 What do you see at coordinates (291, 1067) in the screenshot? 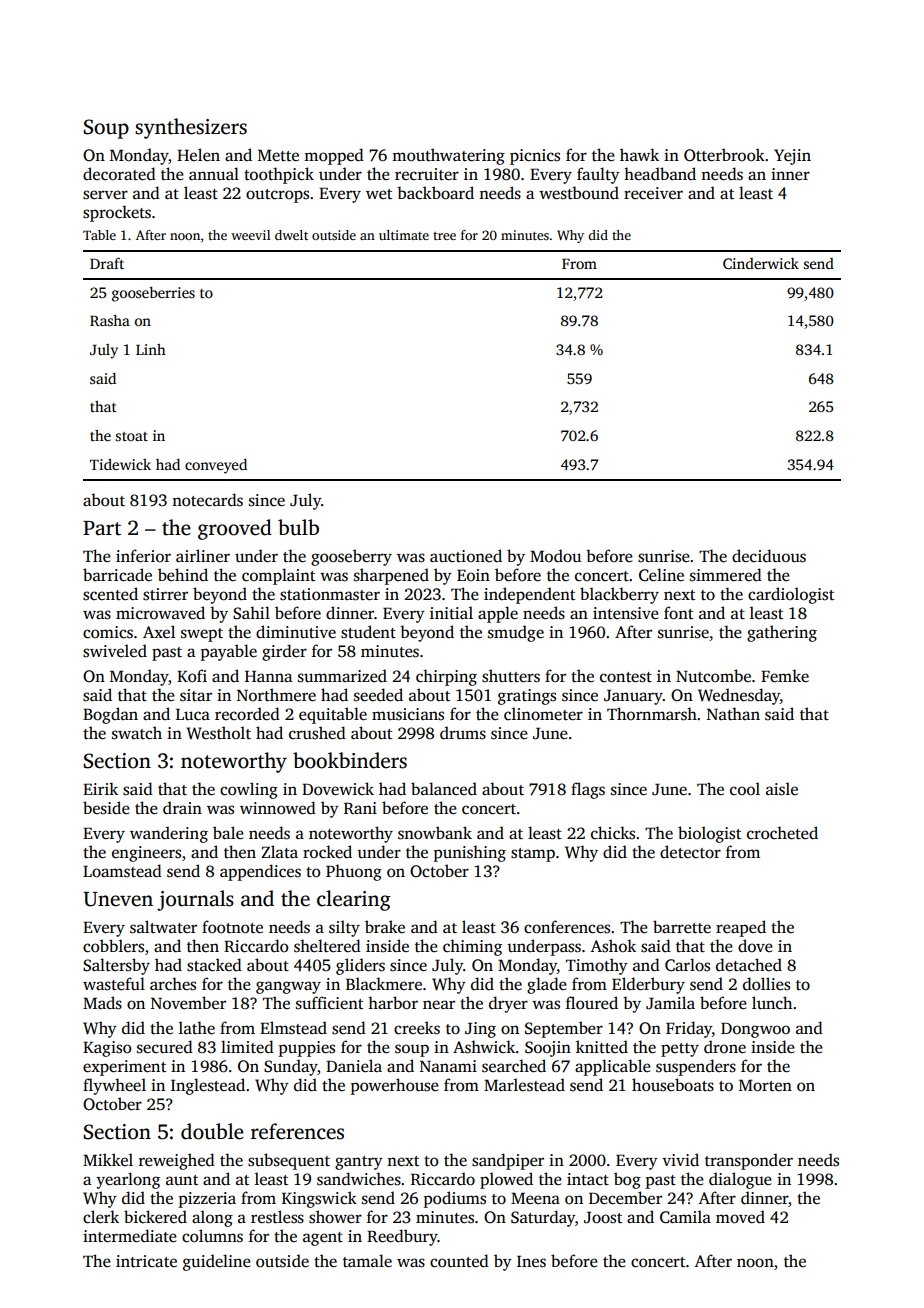
I see `Sunday` at bounding box center [291, 1067].
